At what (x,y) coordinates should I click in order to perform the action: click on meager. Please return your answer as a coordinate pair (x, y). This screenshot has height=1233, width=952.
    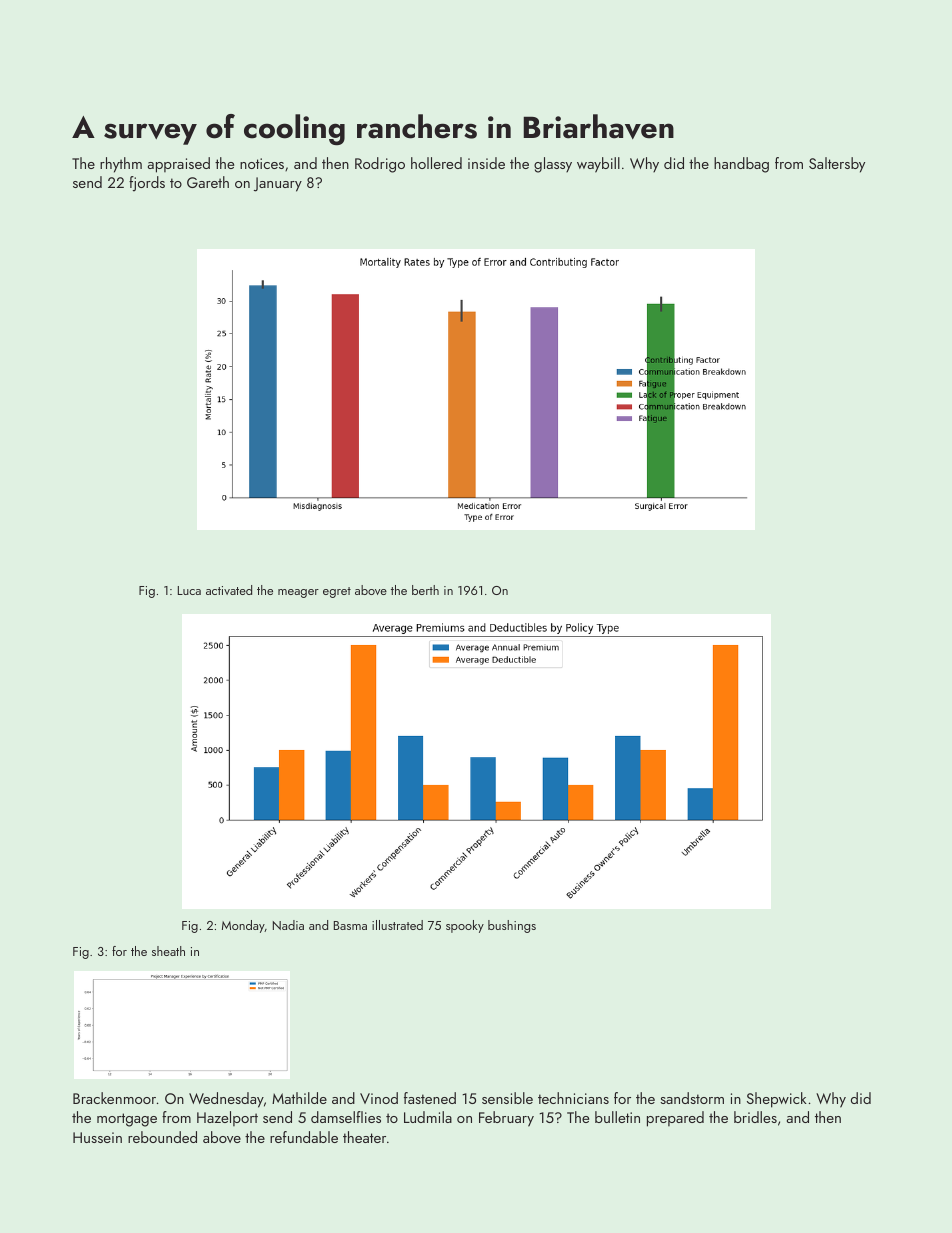
    Looking at the image, I should click on (298, 593).
